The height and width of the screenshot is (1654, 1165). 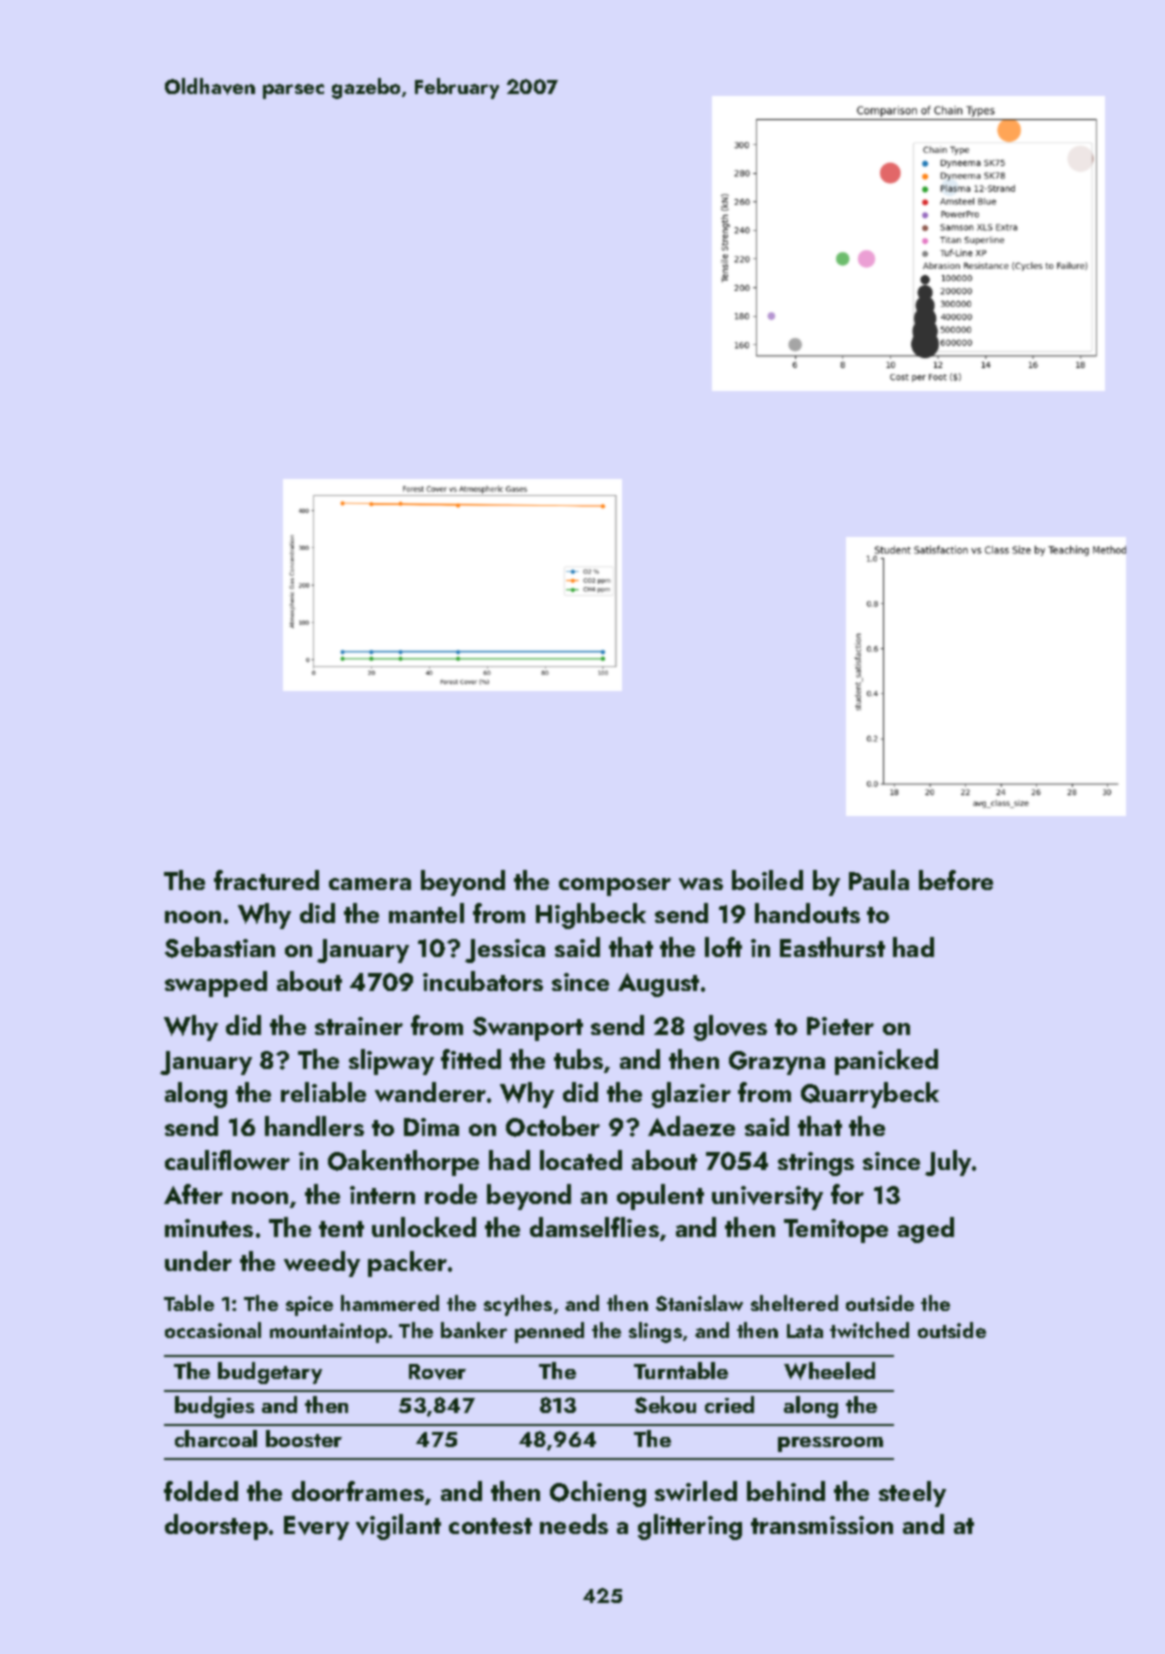 What do you see at coordinates (729, 1404) in the screenshot?
I see `cried` at bounding box center [729, 1404].
